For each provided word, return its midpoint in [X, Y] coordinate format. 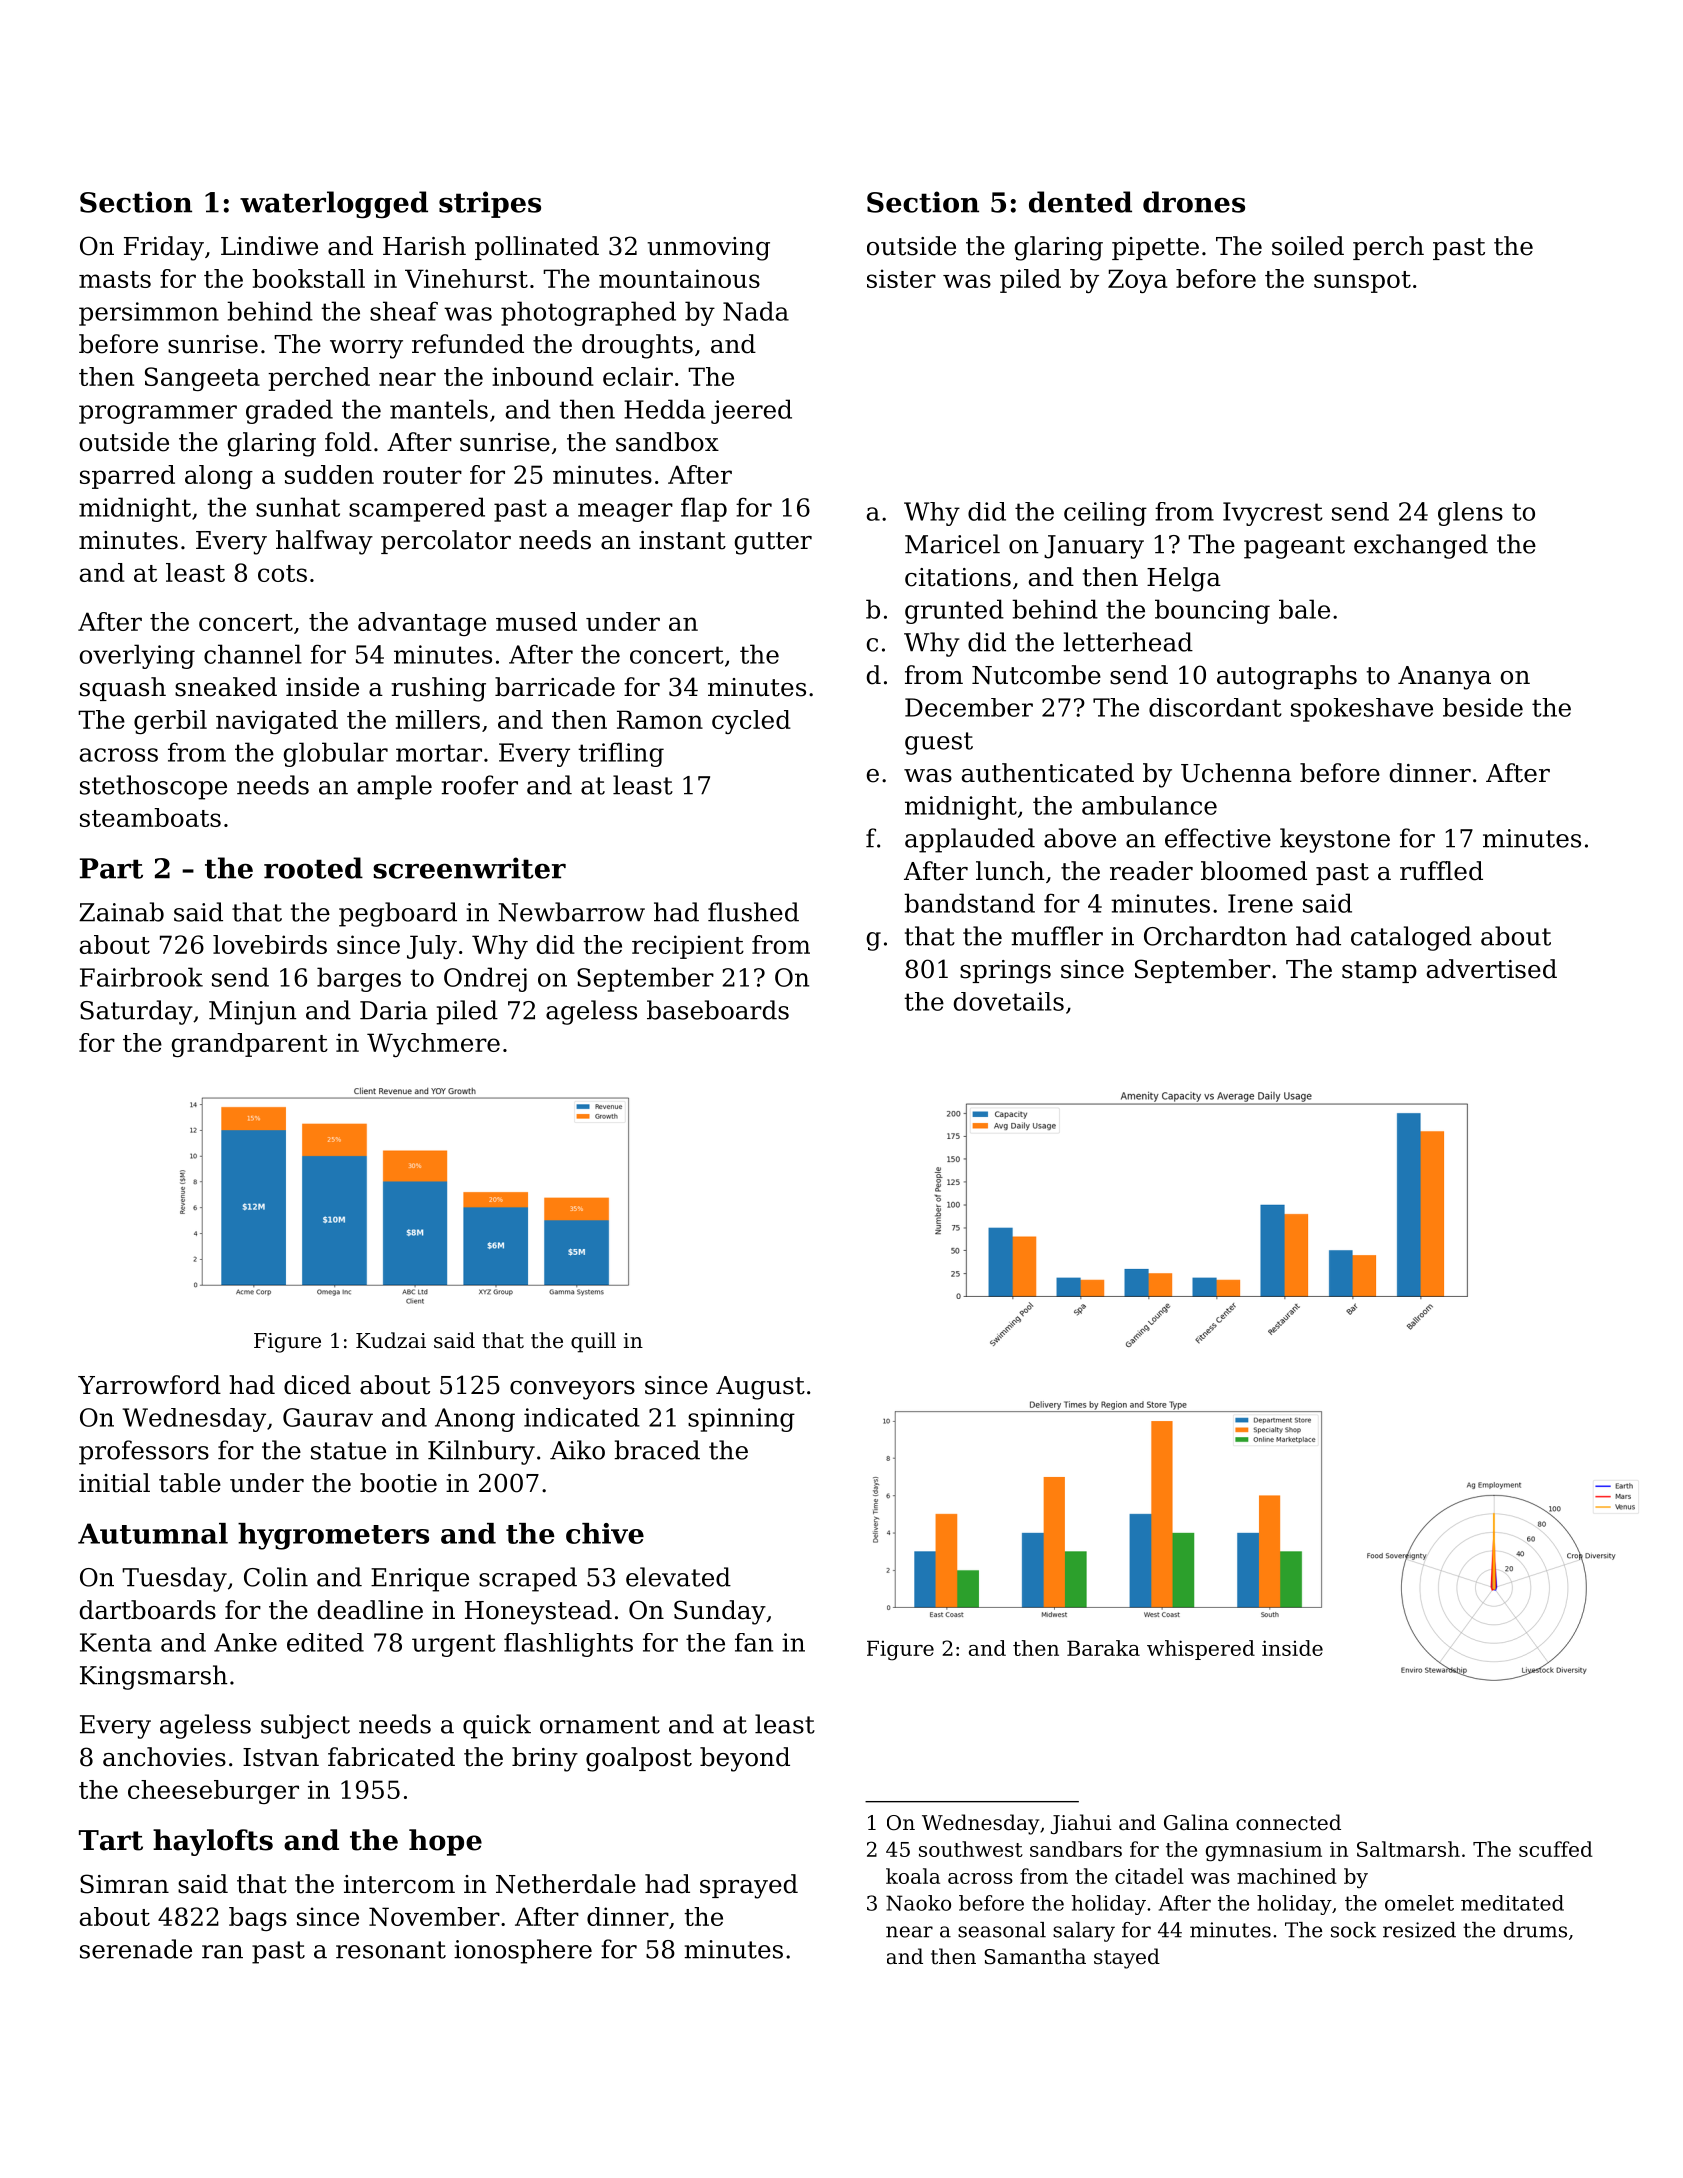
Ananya [1444, 678]
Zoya [1137, 281]
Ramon [660, 719]
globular [336, 754]
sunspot [1362, 282]
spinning [741, 1420]
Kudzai [391, 1340]
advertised [1492, 969]
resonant [391, 1950]
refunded [468, 344]
